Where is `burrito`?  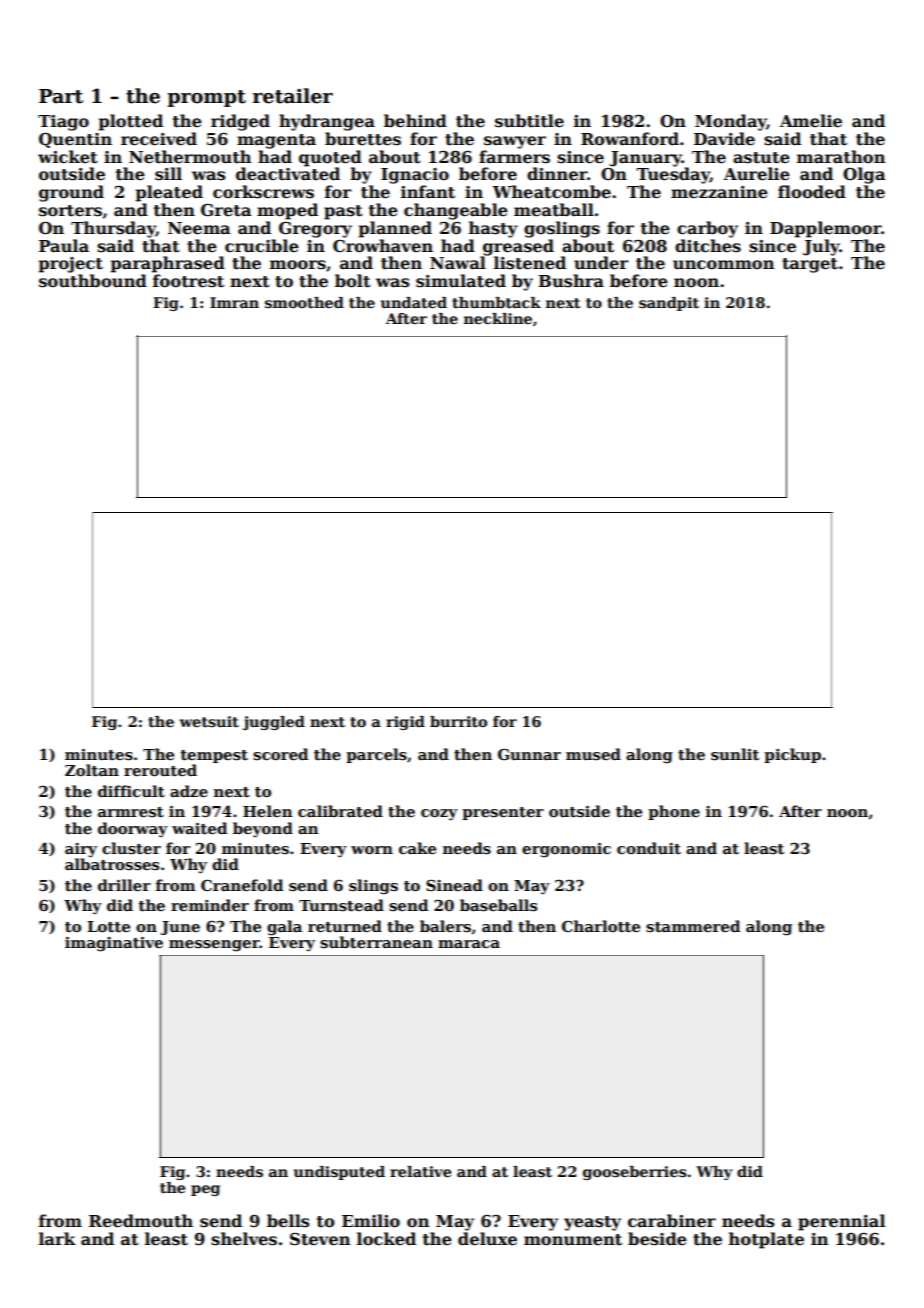
burrito is located at coordinates (458, 721).
